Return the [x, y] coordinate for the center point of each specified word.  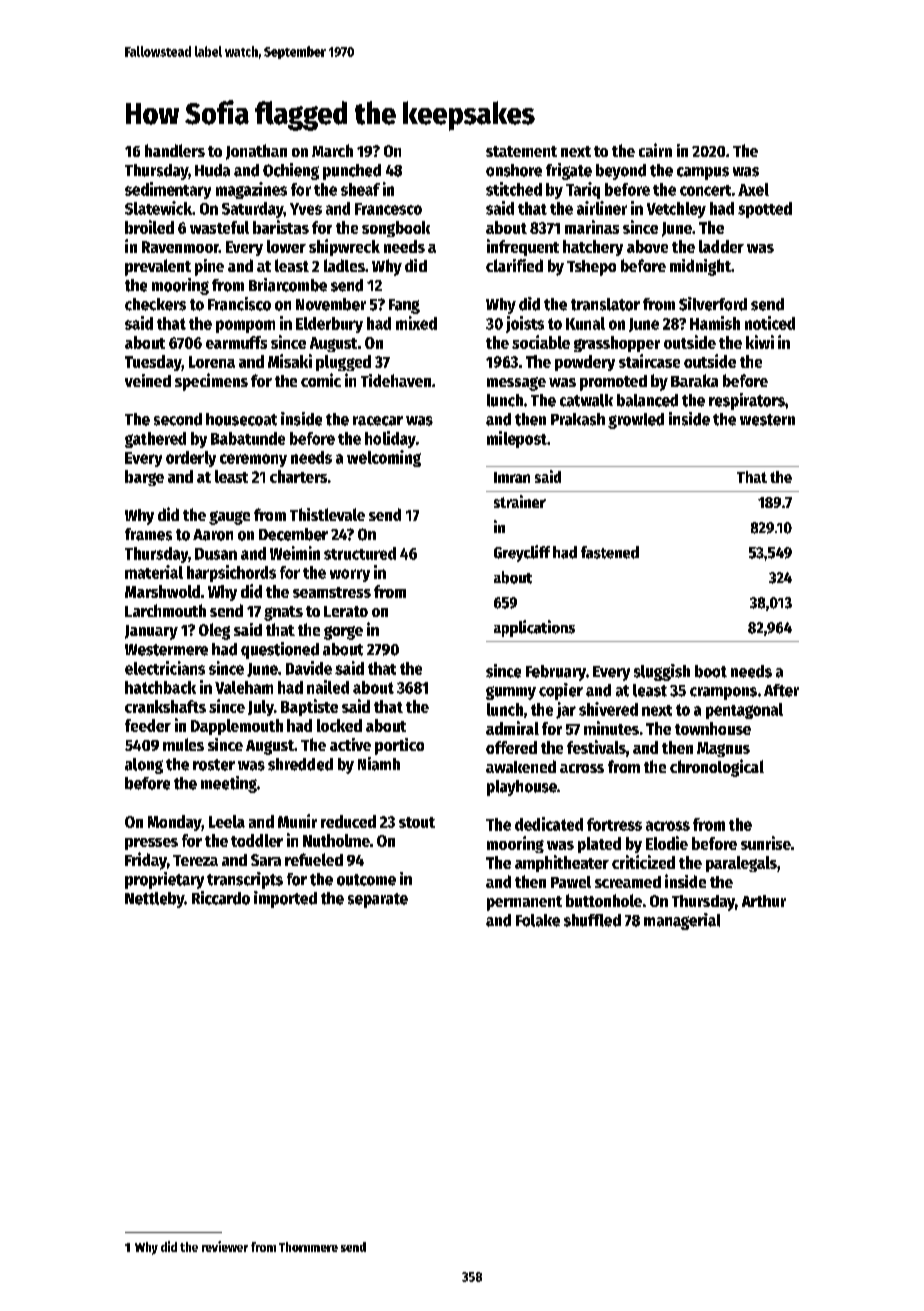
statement [521, 151]
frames [148, 534]
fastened [610, 552]
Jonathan [256, 152]
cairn [655, 150]
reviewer [225, 1246]
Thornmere [308, 1247]
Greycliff [522, 553]
